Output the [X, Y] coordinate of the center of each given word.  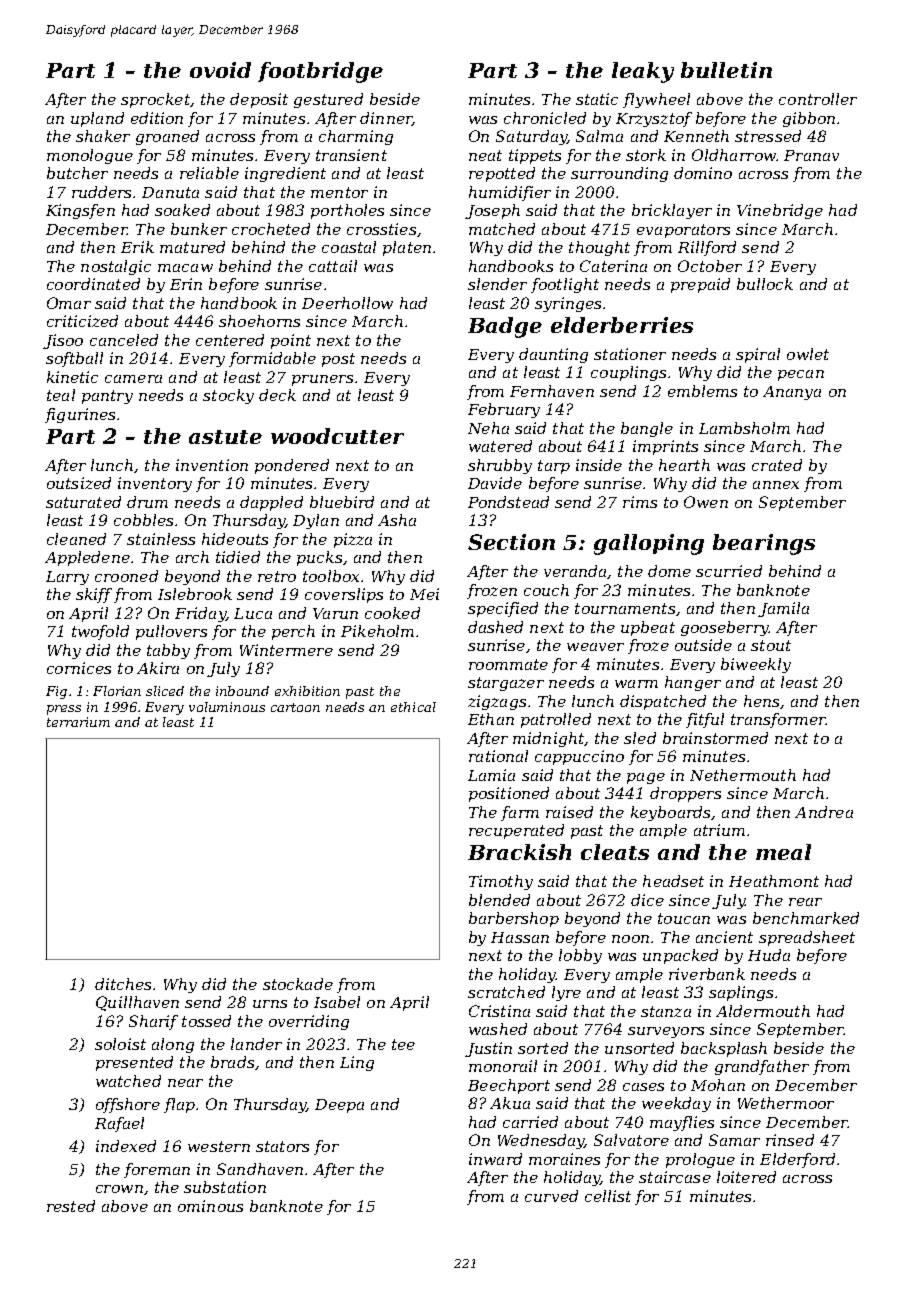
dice [647, 900]
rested [71, 1206]
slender [497, 284]
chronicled [545, 118]
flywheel [656, 100]
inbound [242, 691]
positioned [509, 794]
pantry [107, 397]
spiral [758, 355]
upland [97, 119]
